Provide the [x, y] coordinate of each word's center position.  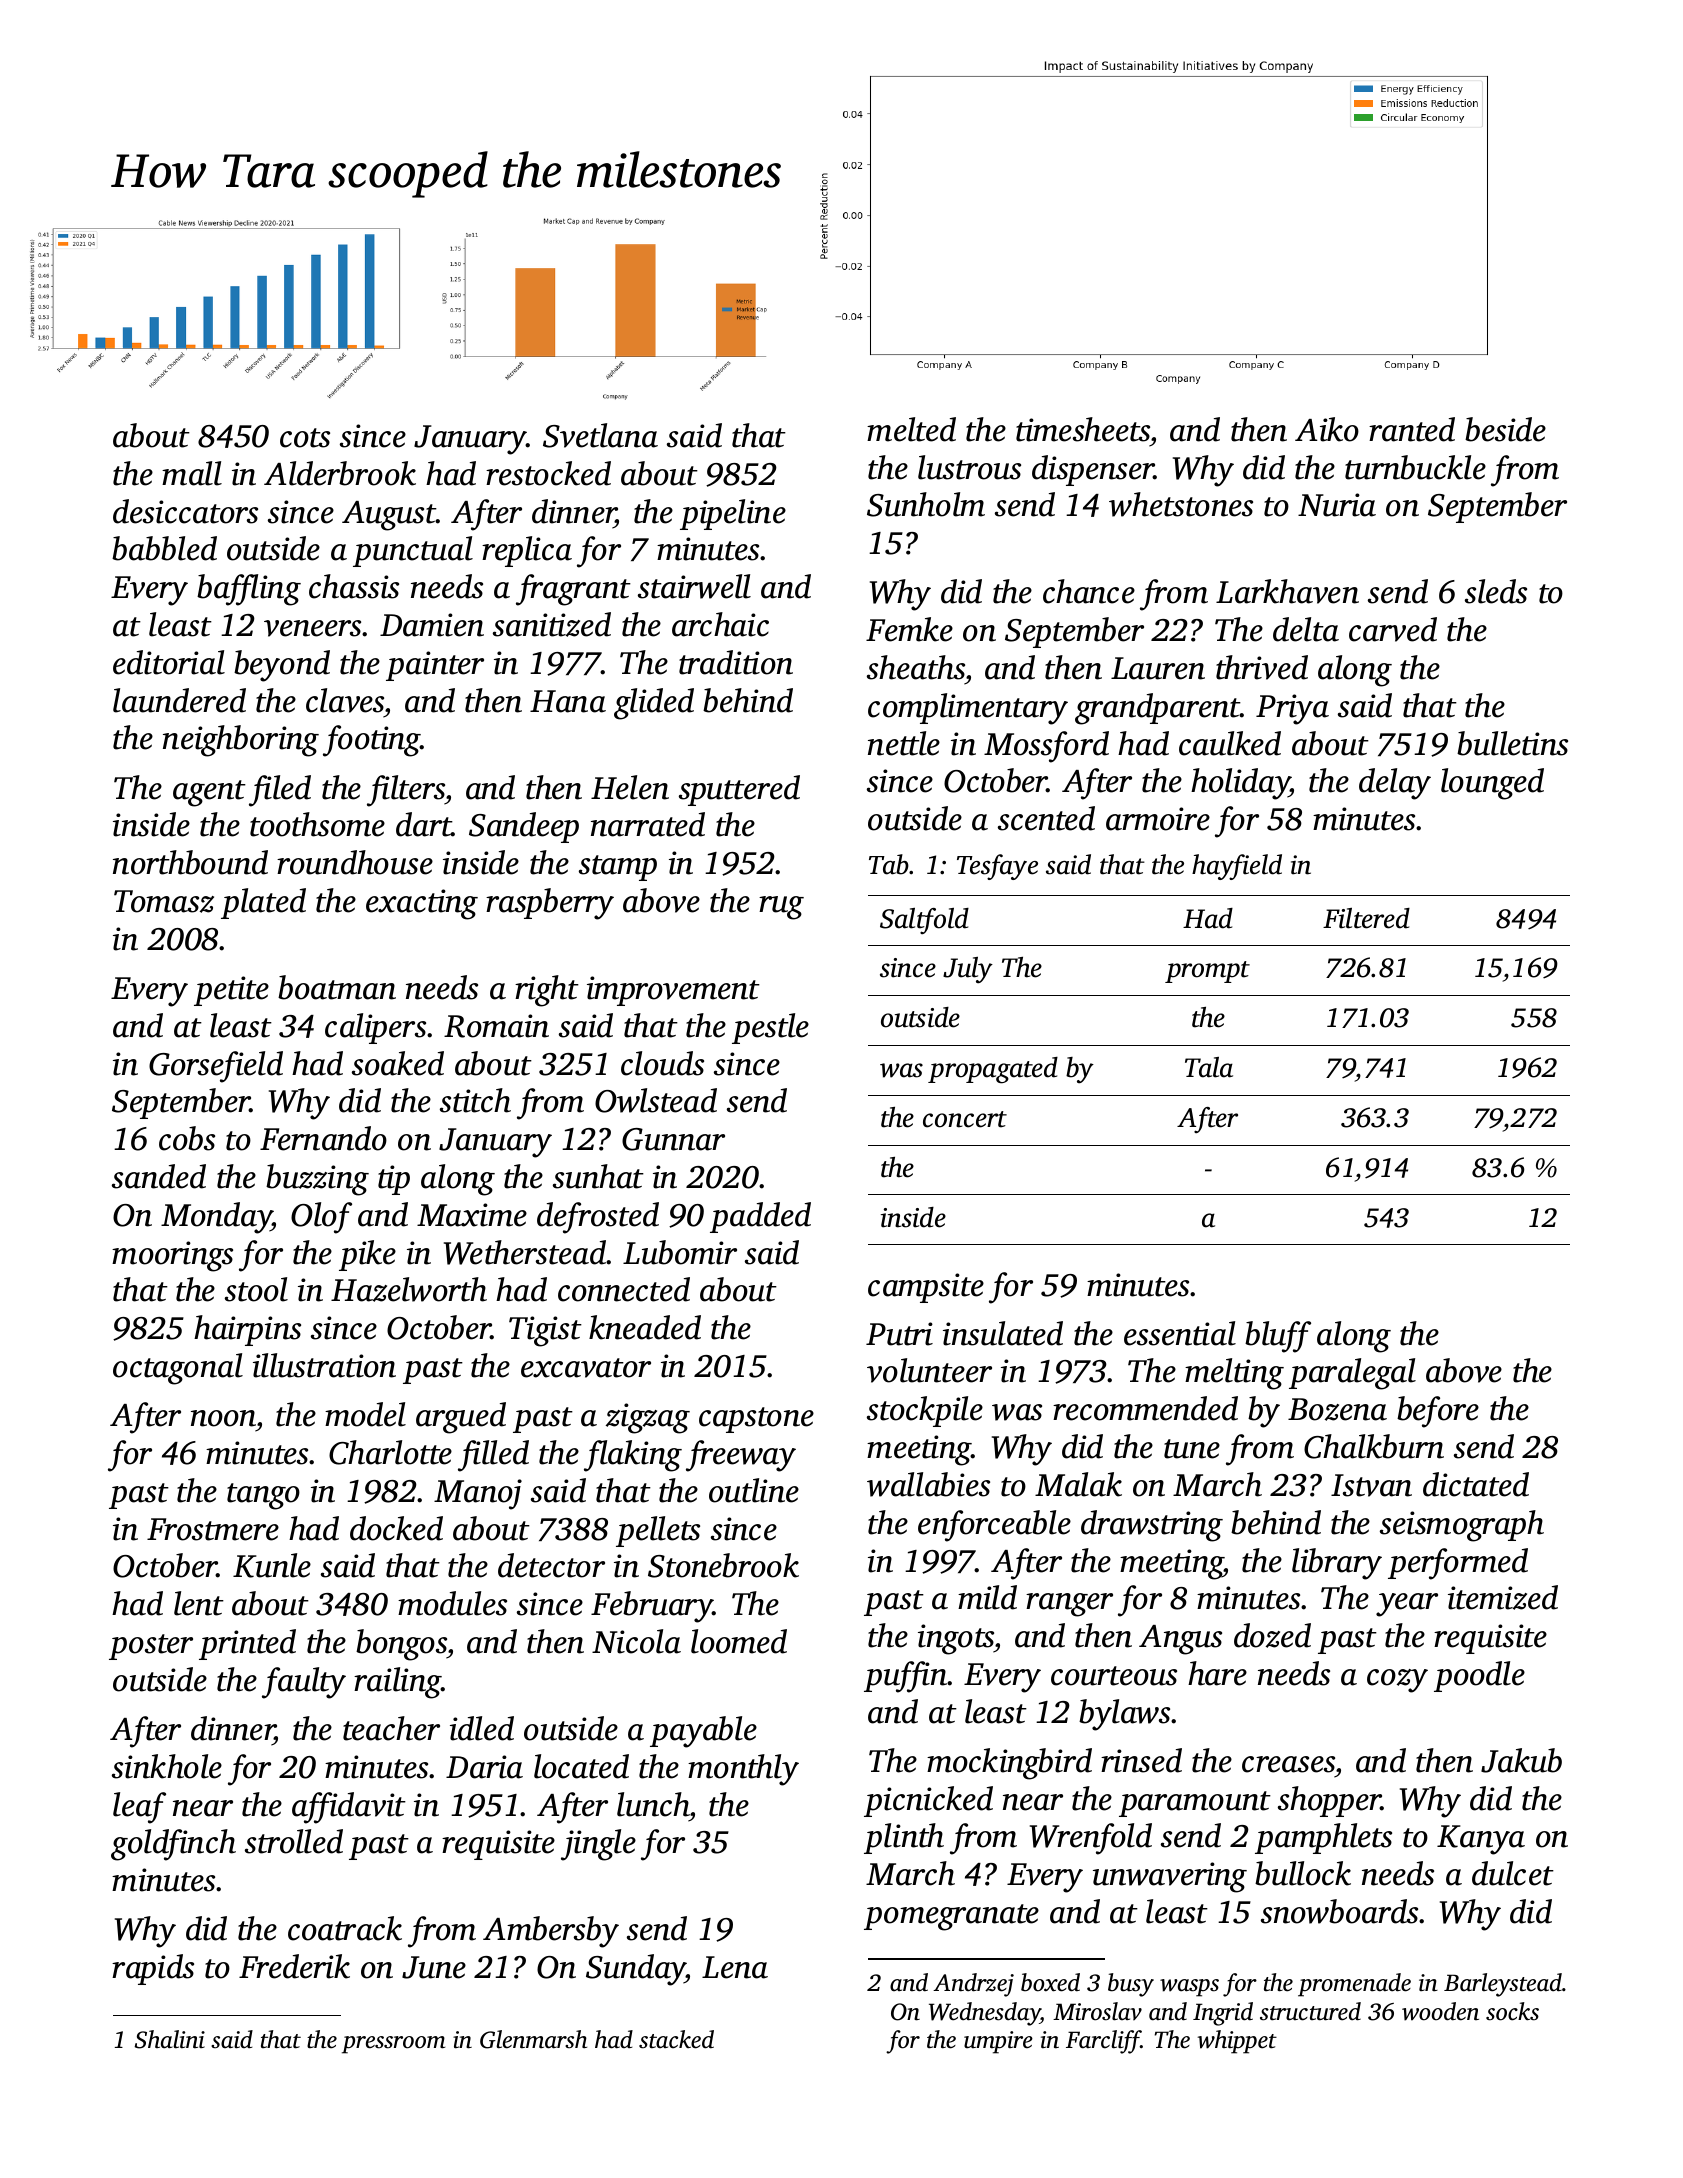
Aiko [1327, 429]
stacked [676, 2039]
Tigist [545, 1331]
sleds [1496, 591]
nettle [904, 743]
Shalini [169, 2039]
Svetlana [600, 435]
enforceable [994, 1526]
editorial [169, 662]
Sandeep [524, 827]
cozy [1397, 1681]
